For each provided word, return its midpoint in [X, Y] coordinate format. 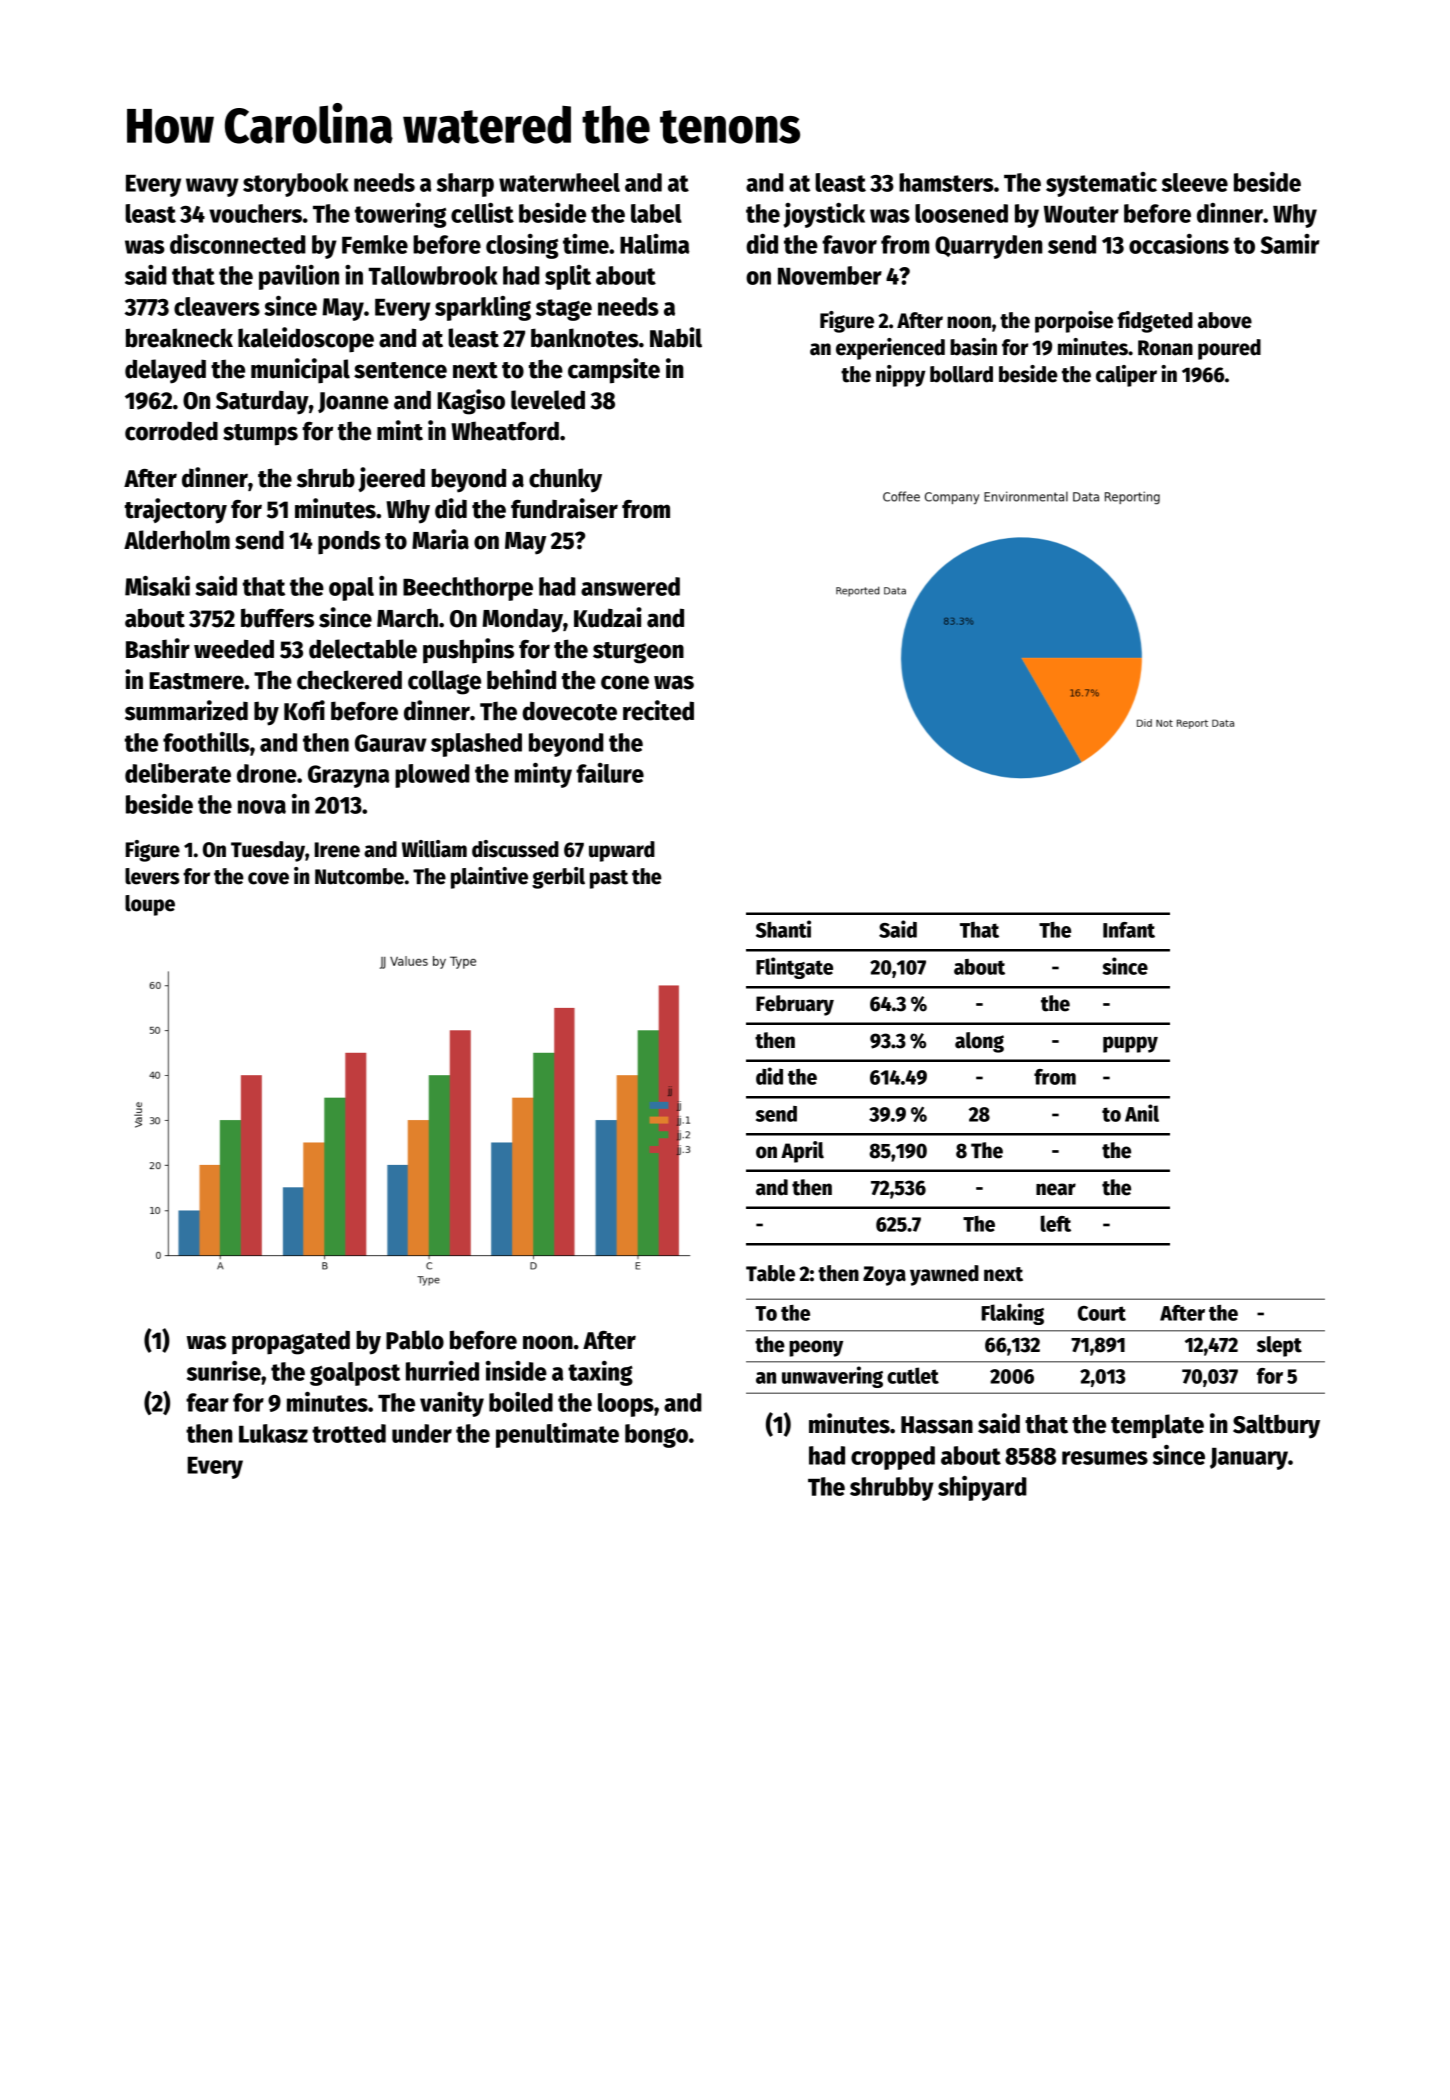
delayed [165, 371]
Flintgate [794, 968]
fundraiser [564, 508]
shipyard [982, 1488]
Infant [1129, 930]
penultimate [557, 1435]
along [979, 1042]
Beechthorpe [468, 589]
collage [444, 682]
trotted [349, 1433]
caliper [1126, 376]
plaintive [489, 878]
